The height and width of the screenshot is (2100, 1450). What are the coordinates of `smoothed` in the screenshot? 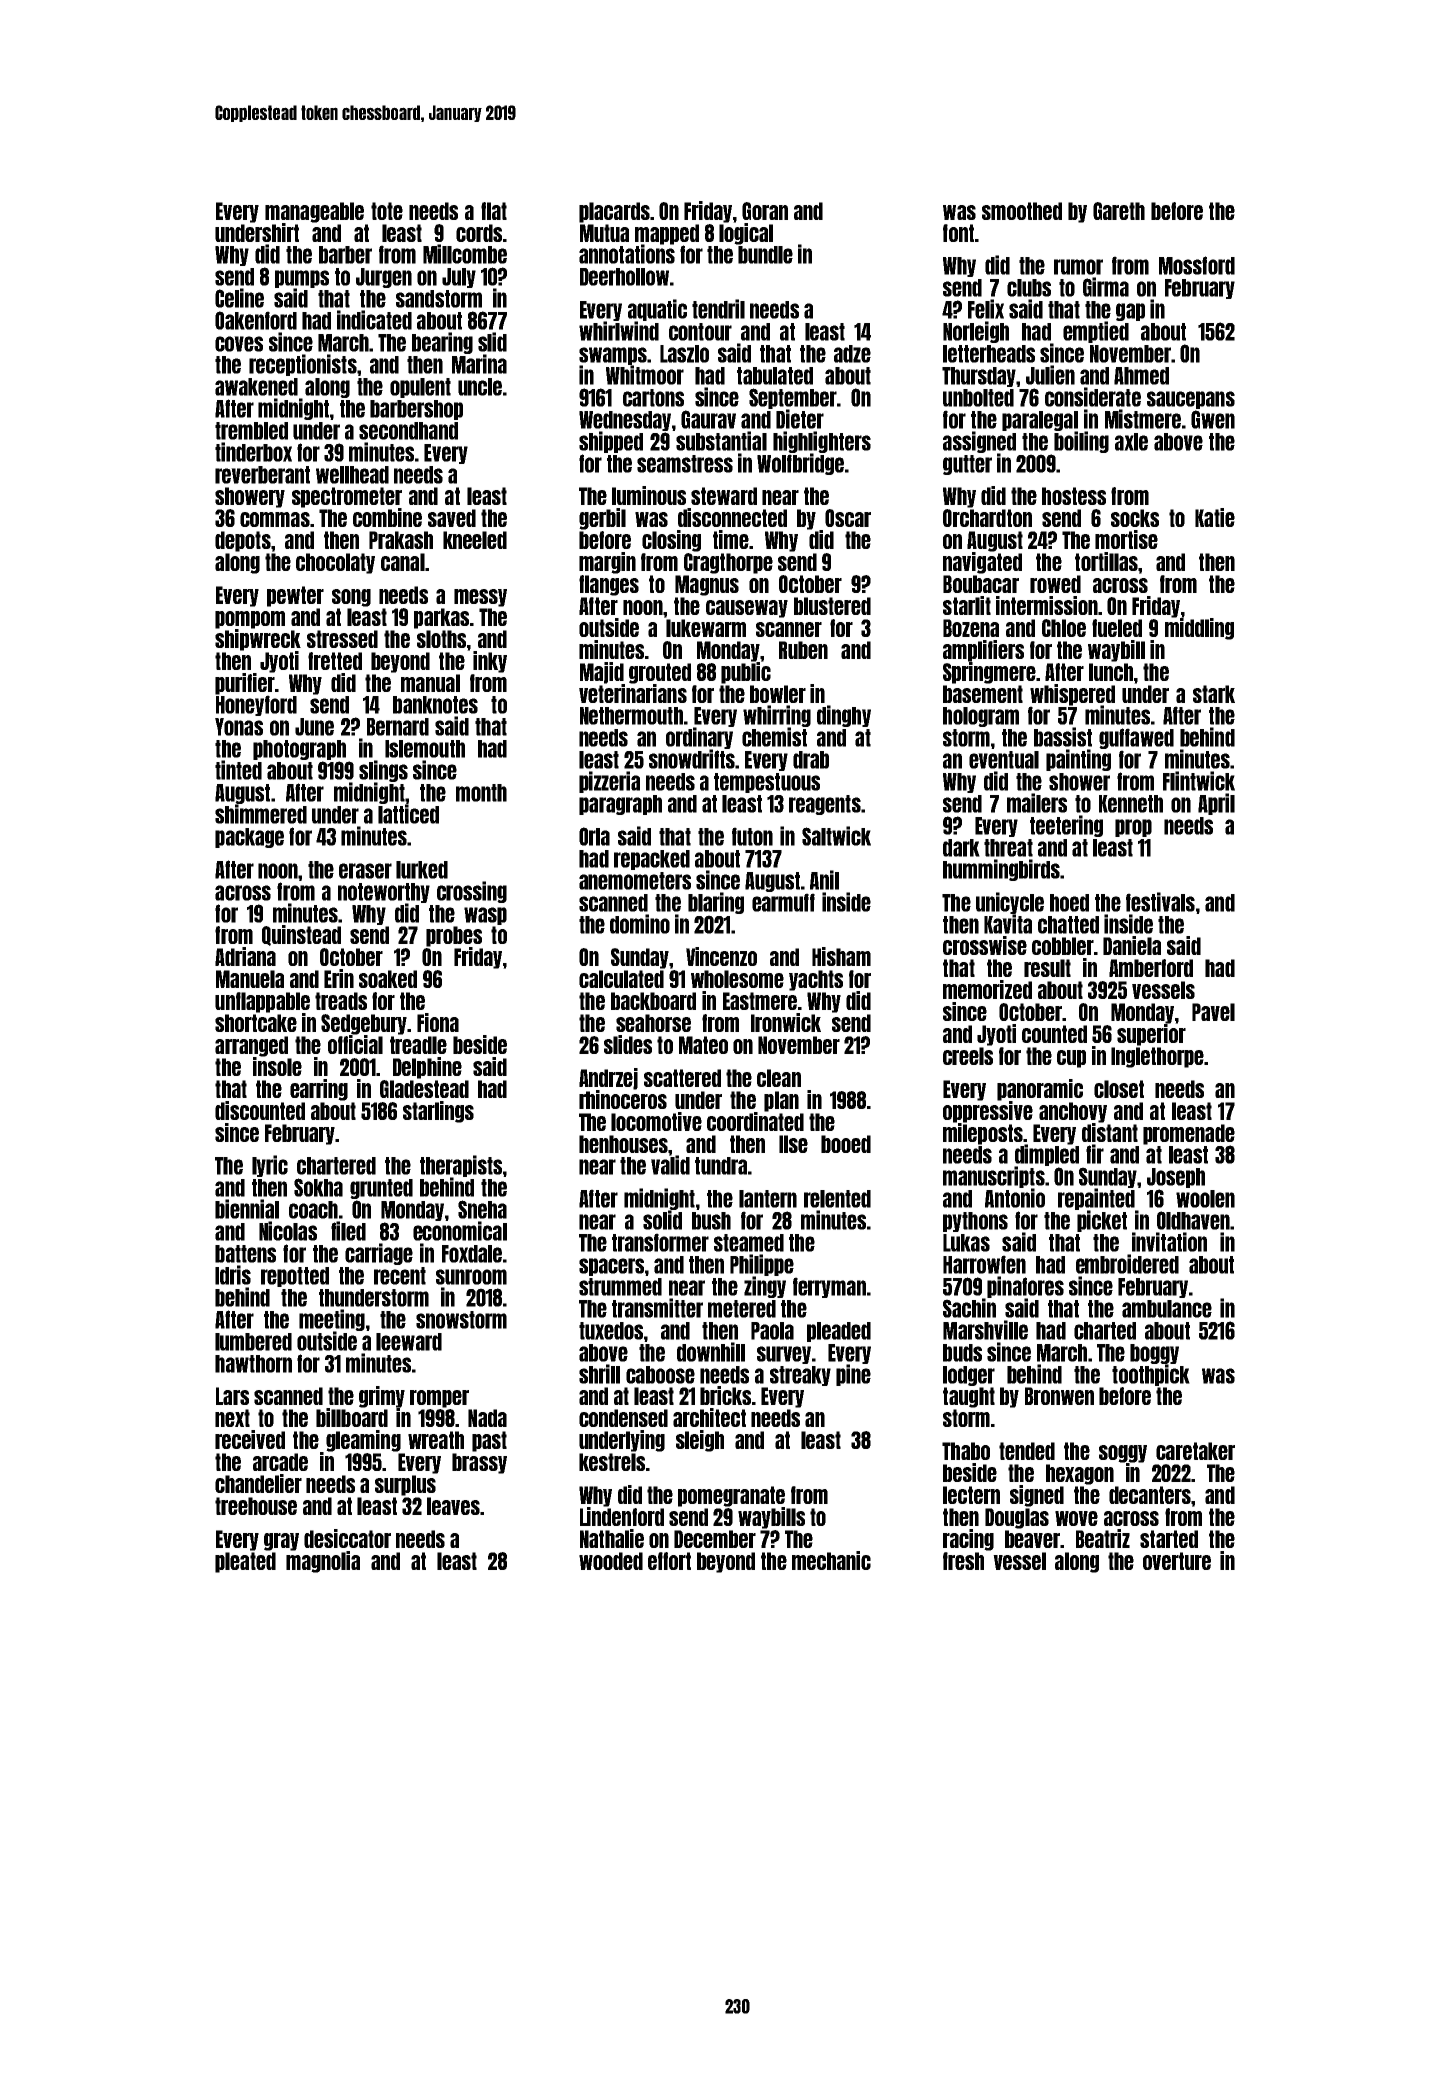 It's located at (1022, 211).
